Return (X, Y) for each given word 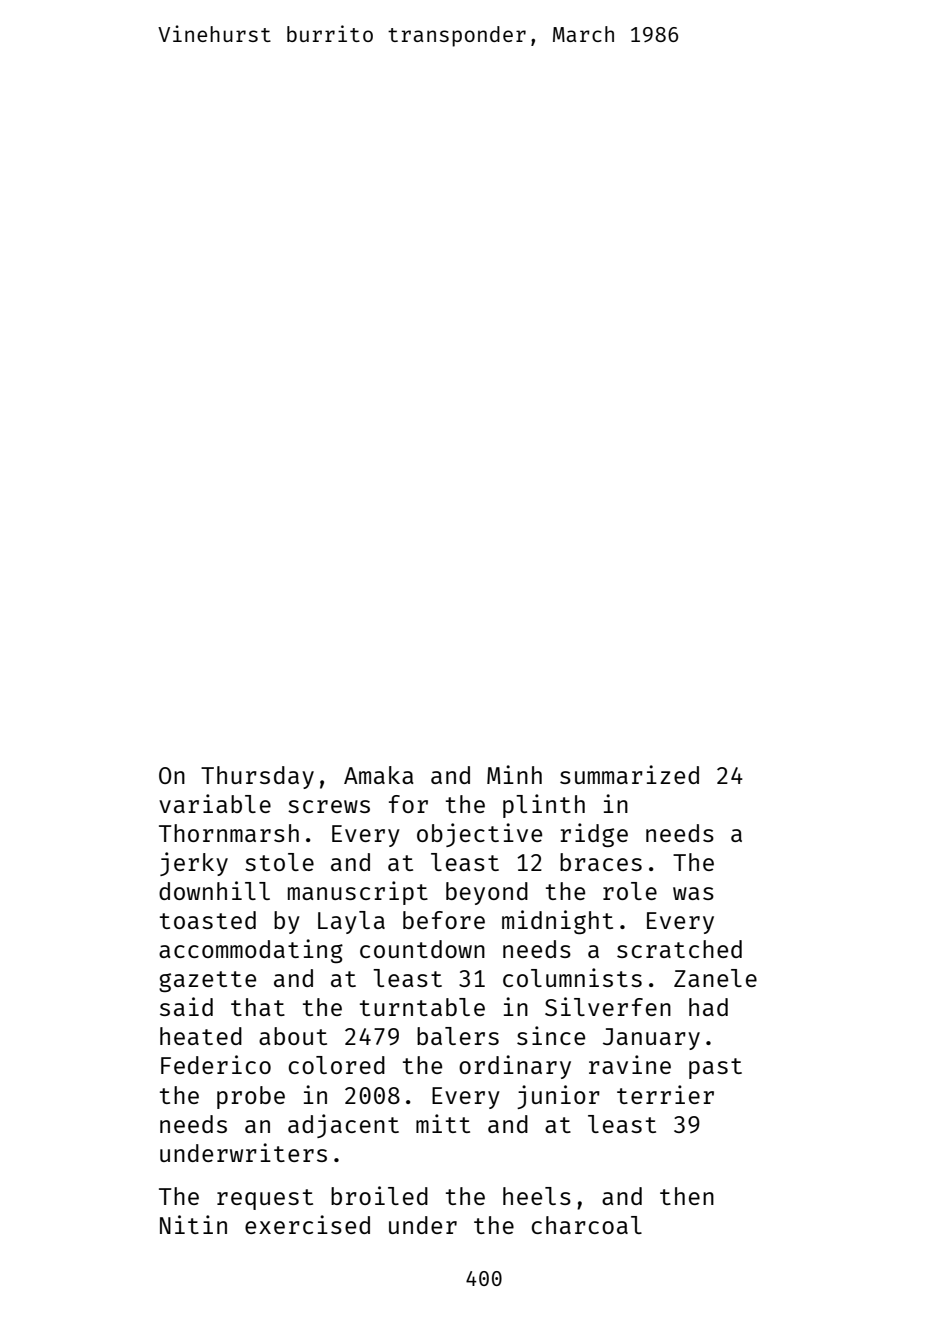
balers (458, 1036)
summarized (629, 774)
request (265, 1199)
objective (479, 835)
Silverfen (608, 1006)
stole (279, 862)
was (693, 893)
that (258, 1007)
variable (215, 803)
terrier (665, 1094)
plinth (544, 806)
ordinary (515, 1067)
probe (251, 1097)
